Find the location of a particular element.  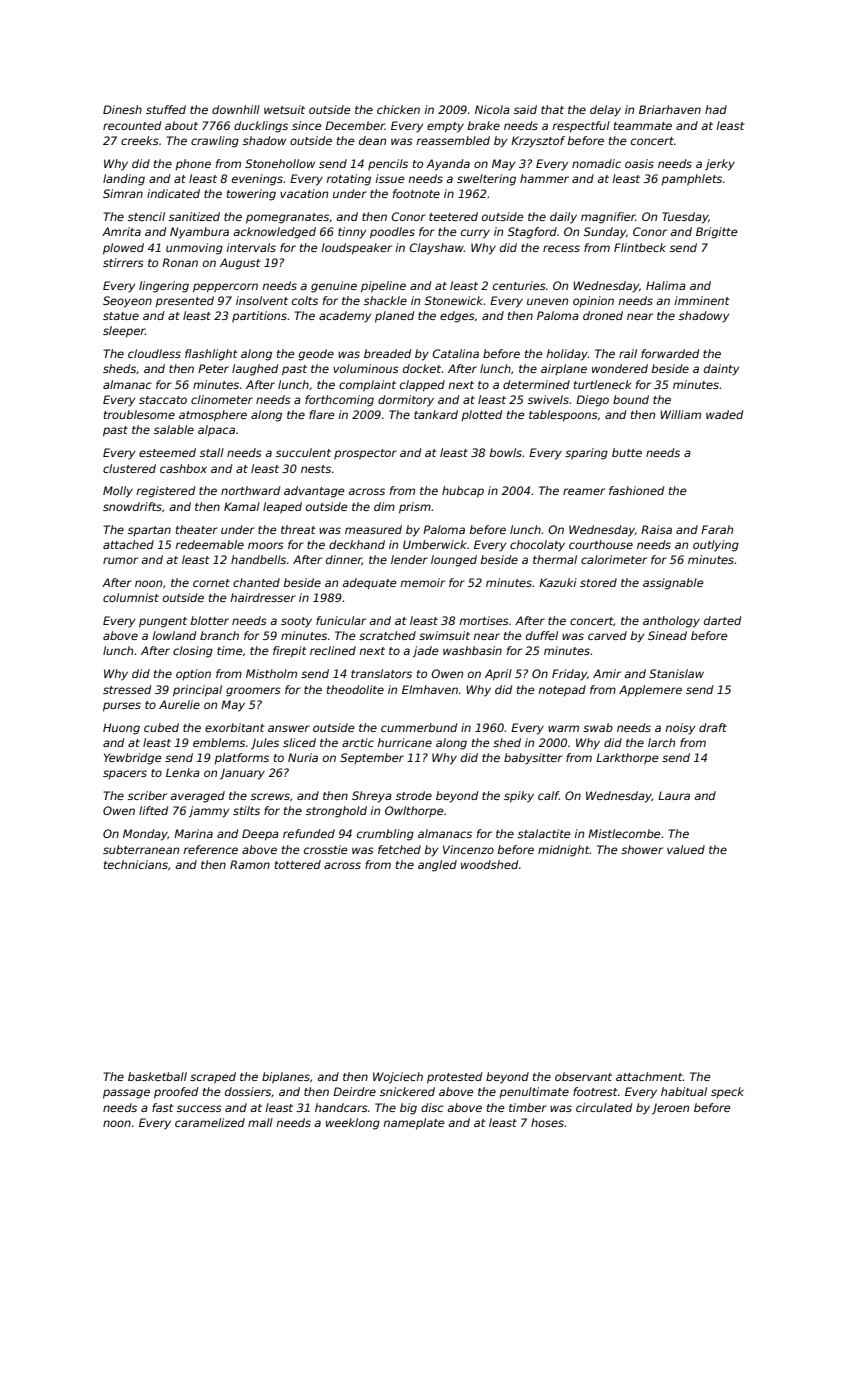

cummerbund is located at coordinates (419, 727).
